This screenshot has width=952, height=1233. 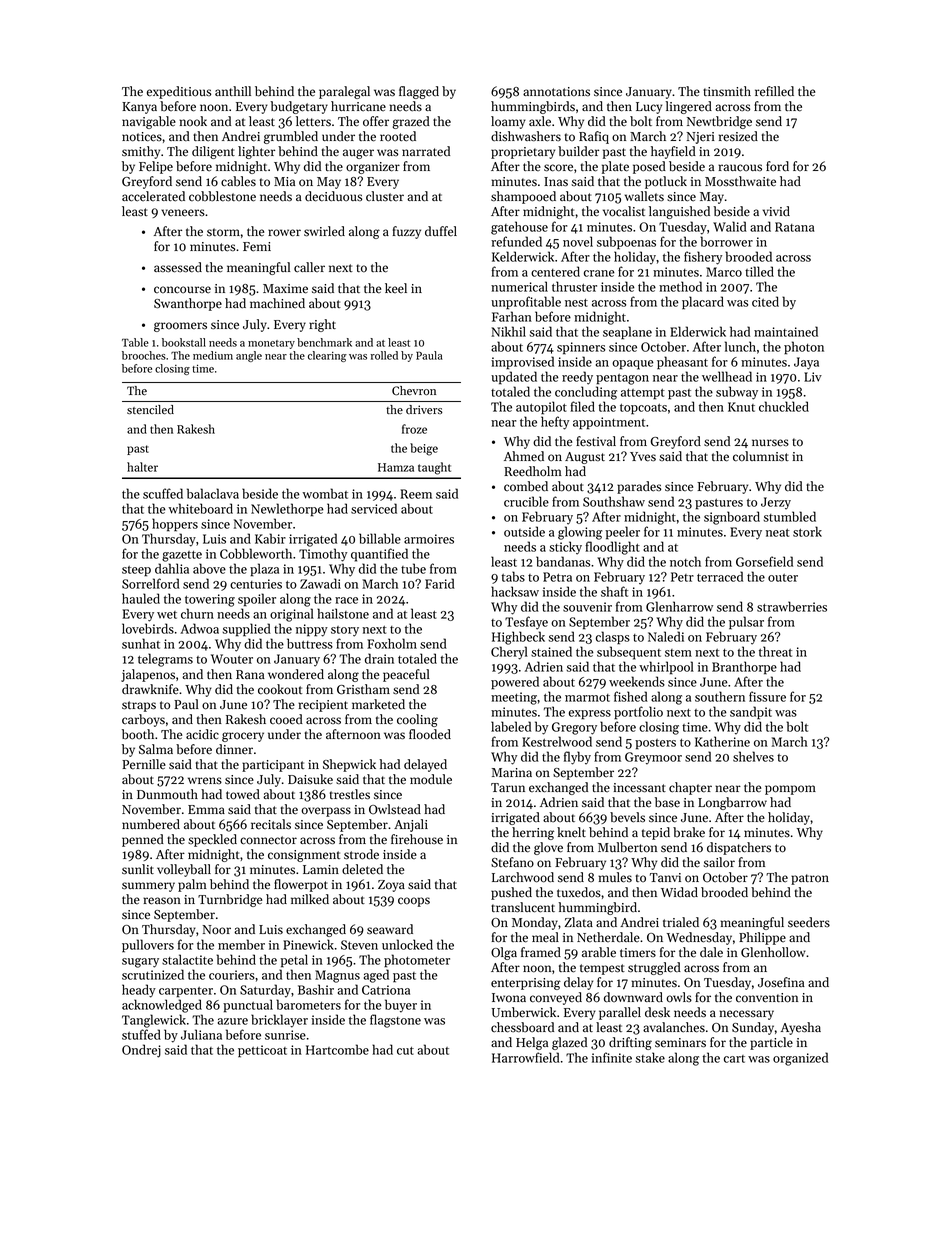 What do you see at coordinates (727, 376) in the screenshot?
I see `wellhead` at bounding box center [727, 376].
